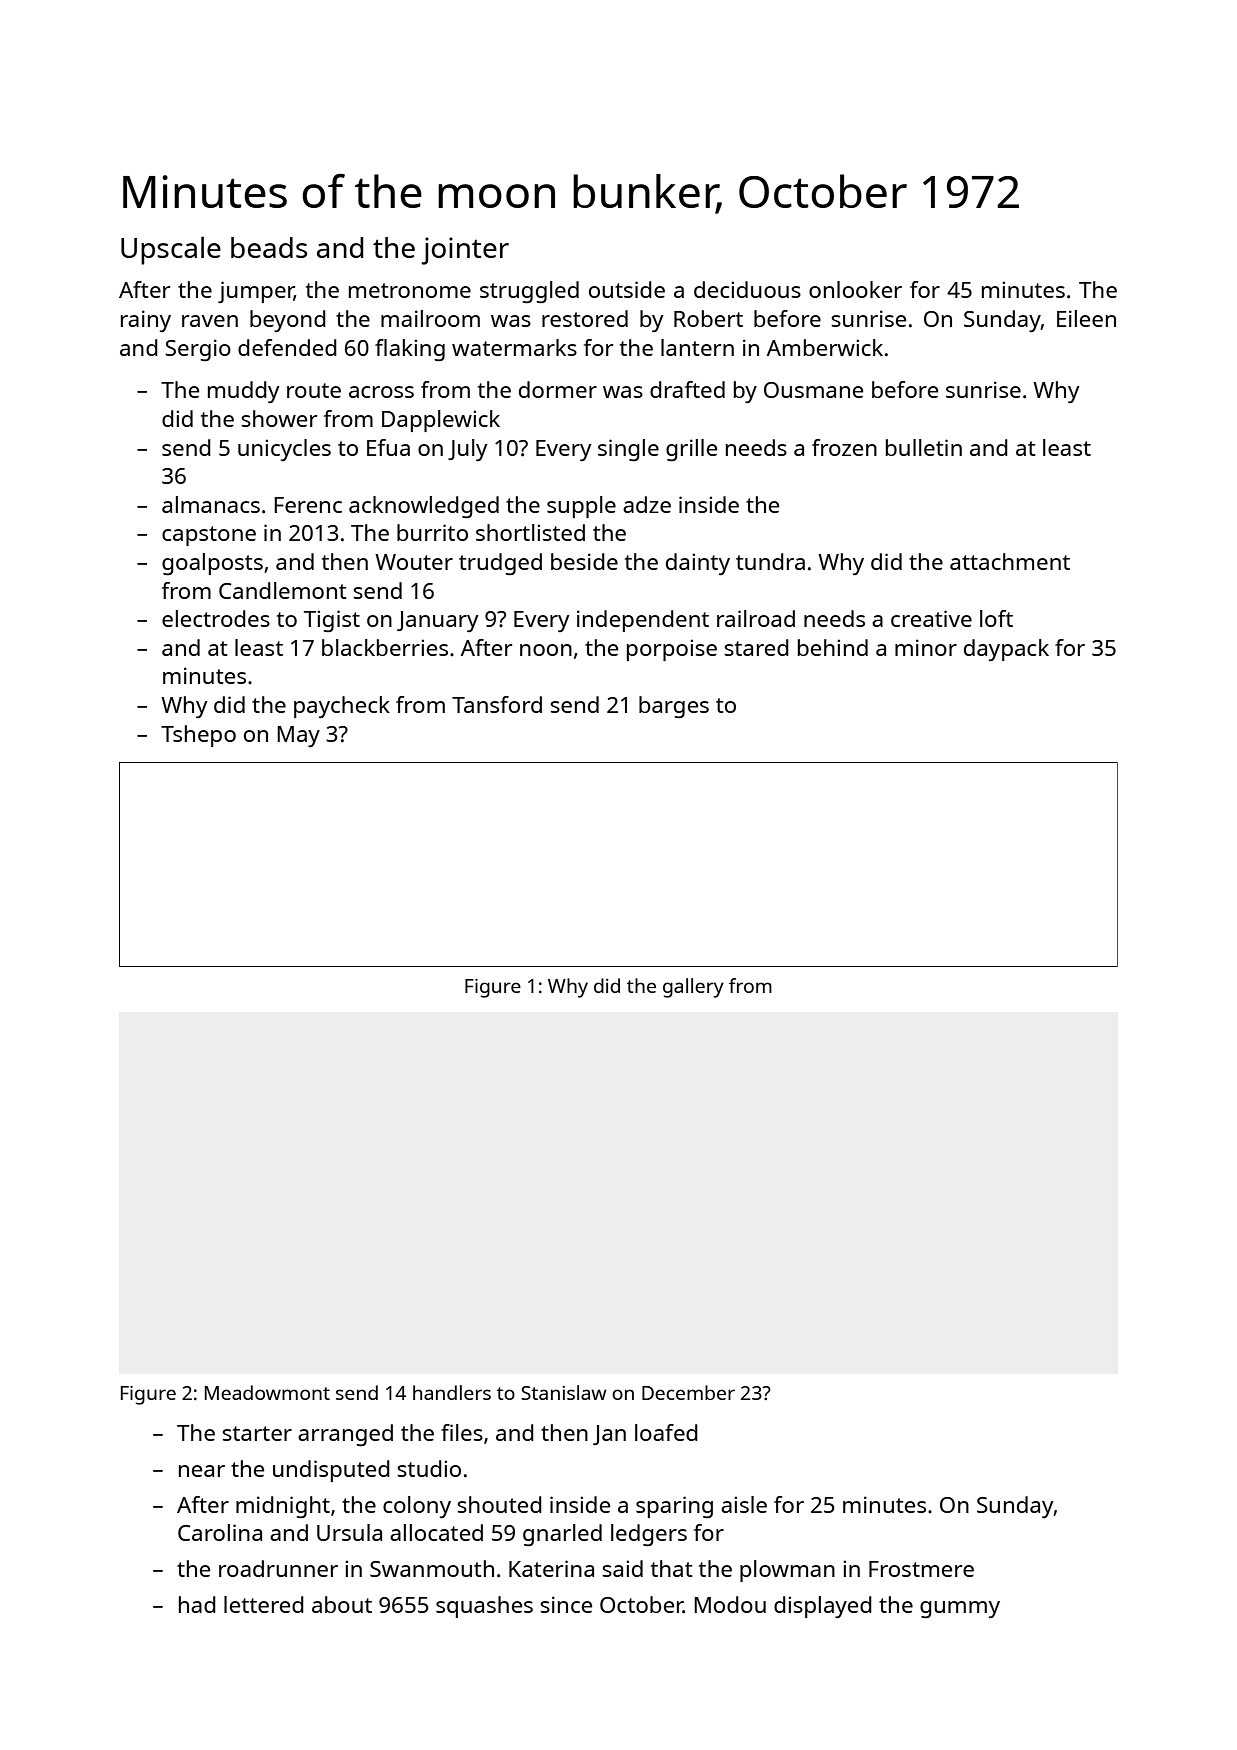 This screenshot has width=1237, height=1750. What do you see at coordinates (484, 1607) in the screenshot?
I see `squashes` at bounding box center [484, 1607].
